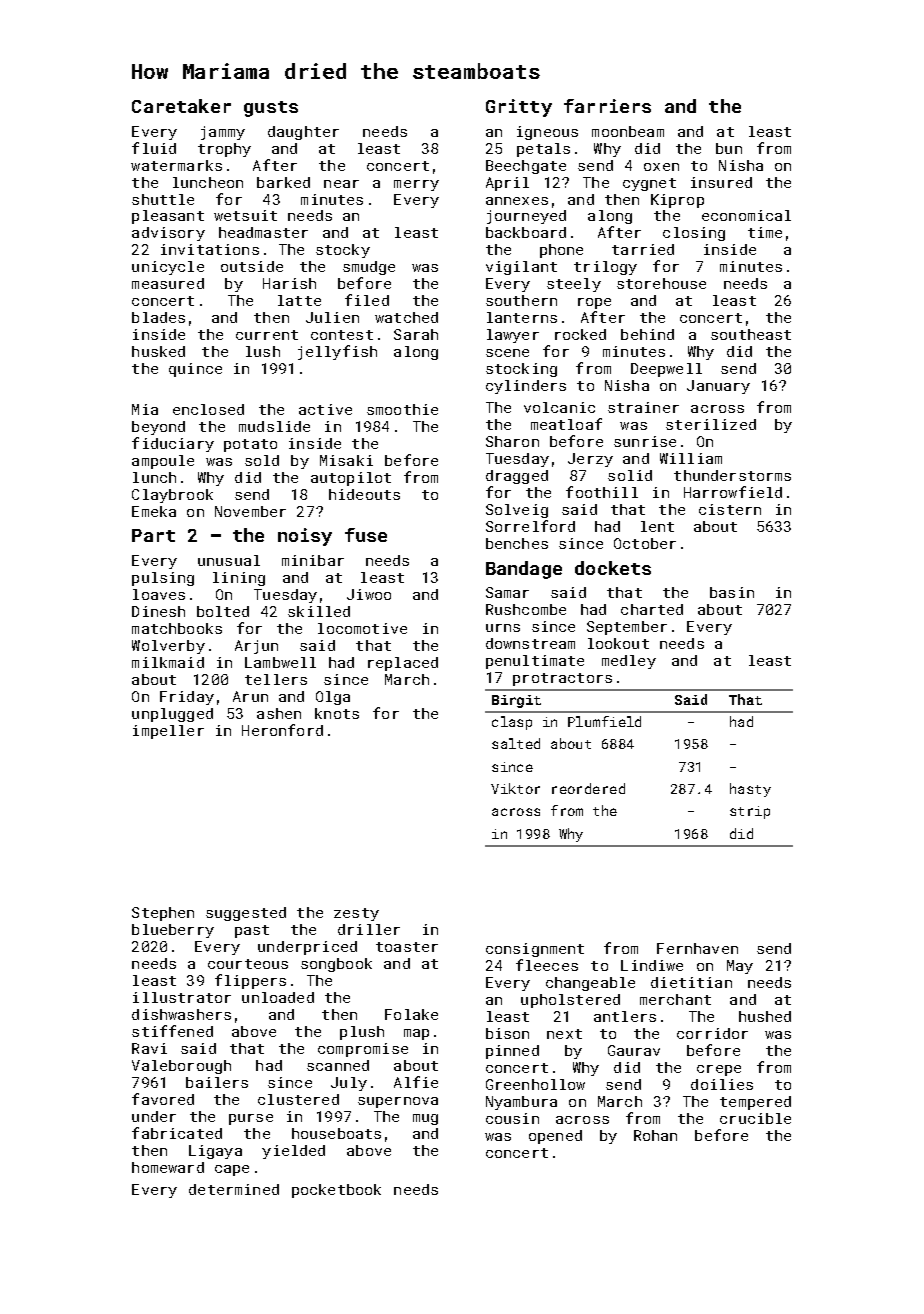 The image size is (924, 1314). Describe the element at coordinates (271, 109) in the document. I see `gusts` at that location.
